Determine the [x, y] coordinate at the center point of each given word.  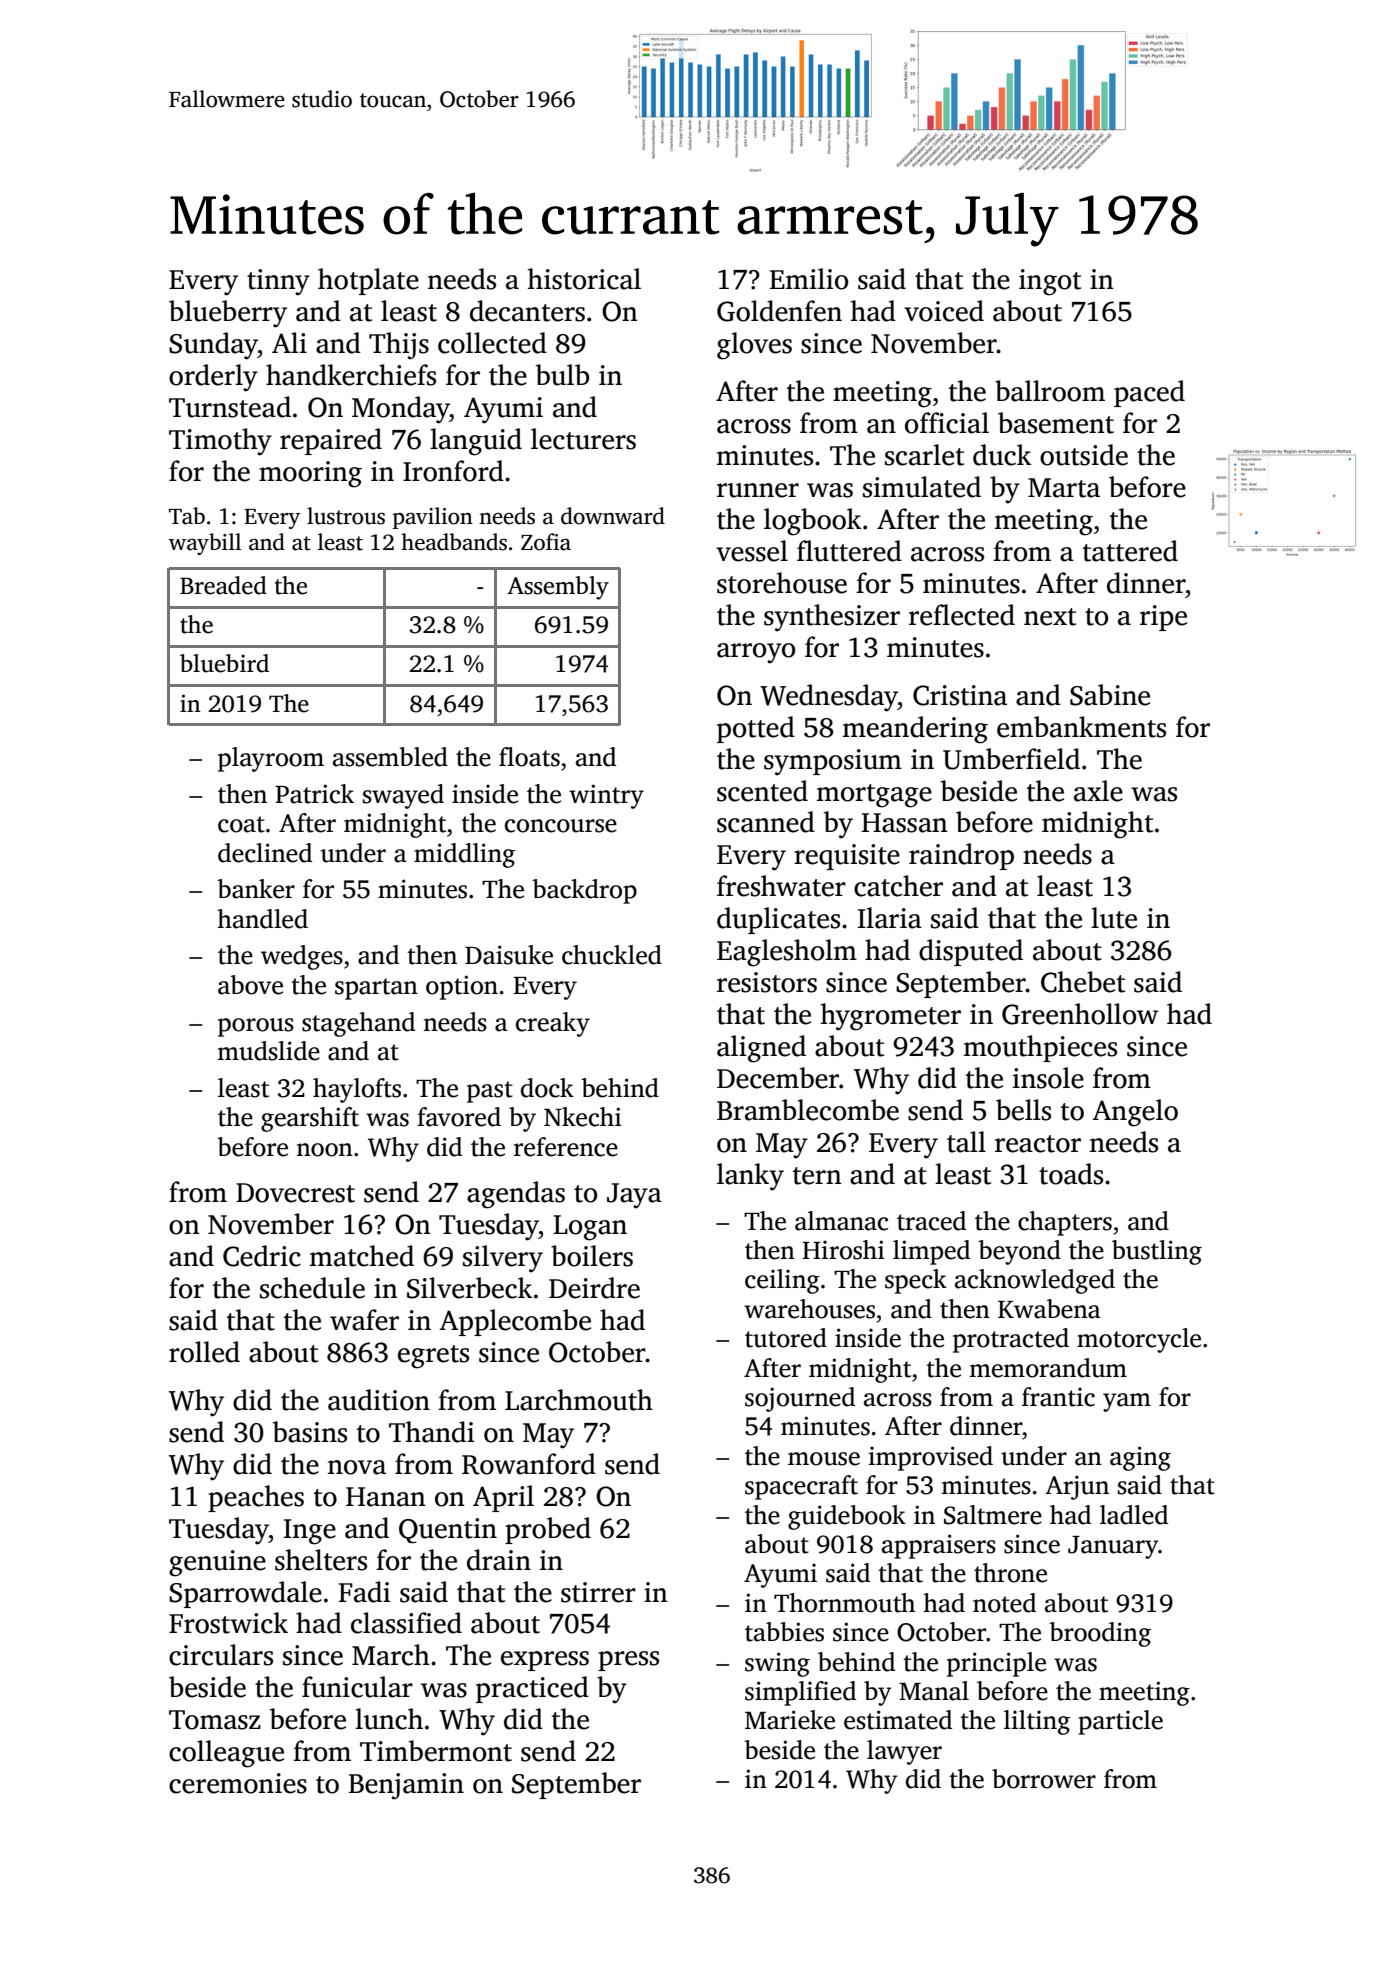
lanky [750, 1177]
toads [1071, 1174]
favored [459, 1117]
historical [584, 279]
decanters [527, 311]
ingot [1050, 282]
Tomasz [215, 1720]
